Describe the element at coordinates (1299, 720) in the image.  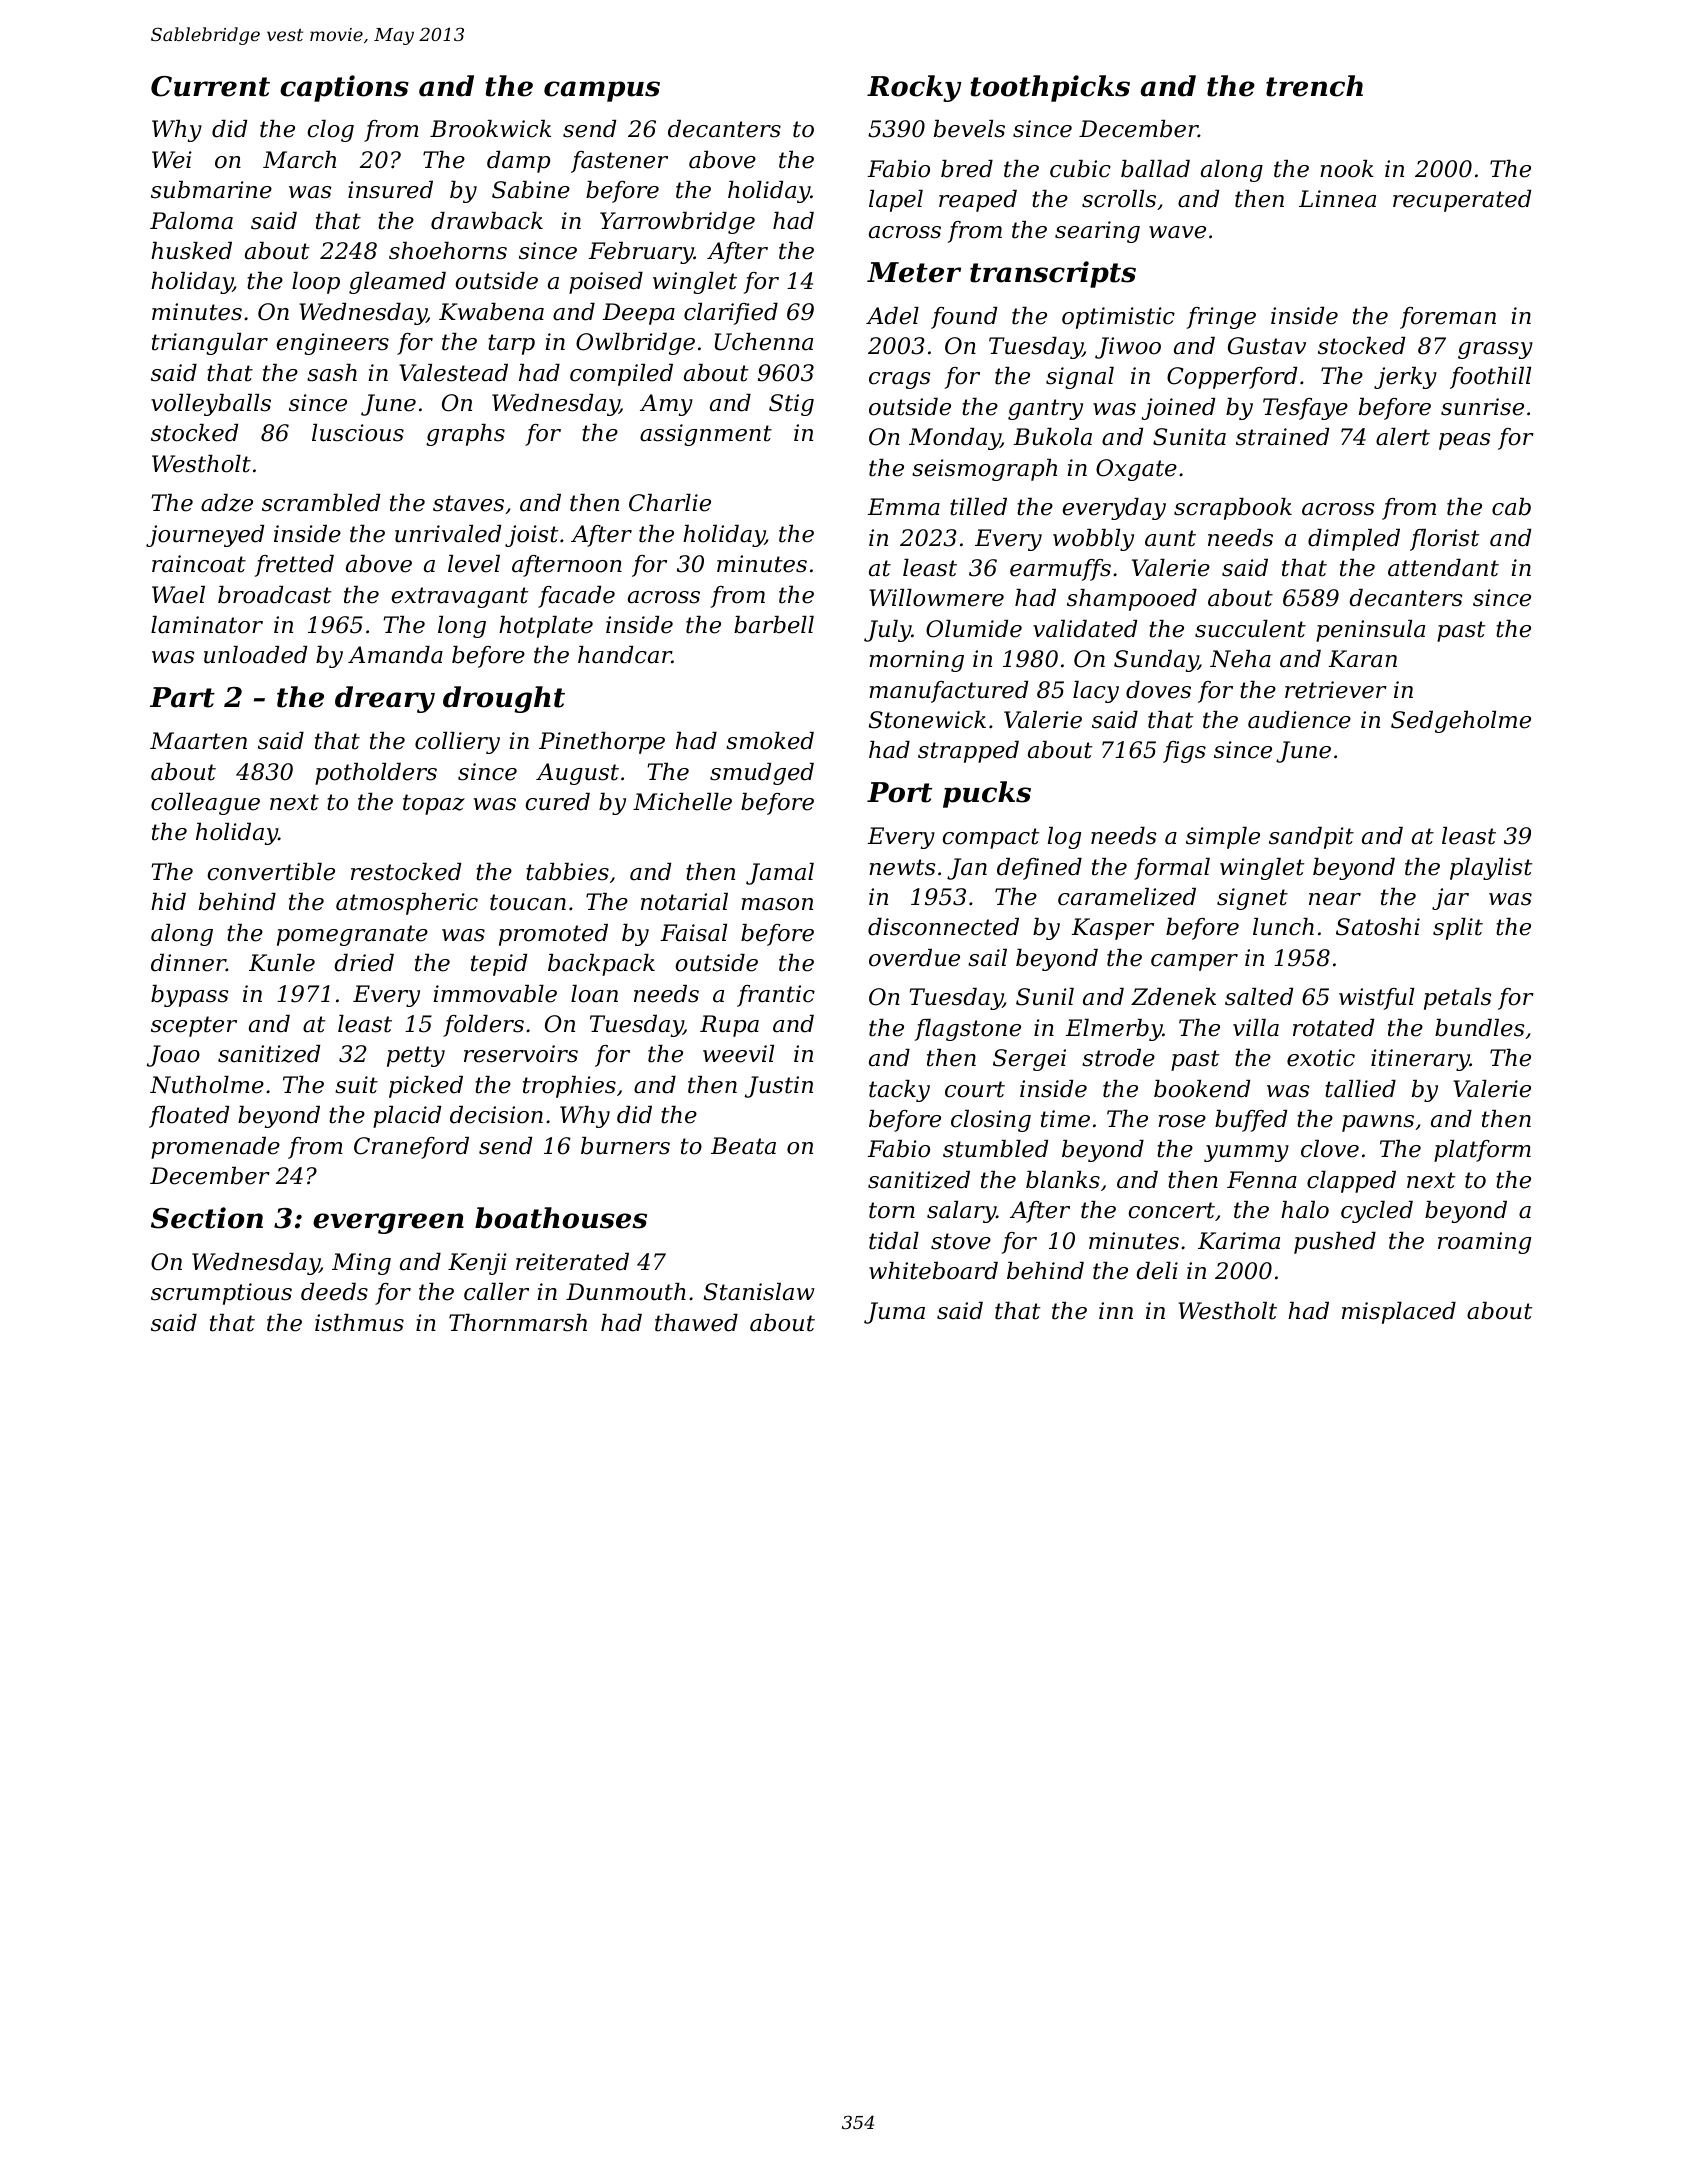
I see `audience` at that location.
